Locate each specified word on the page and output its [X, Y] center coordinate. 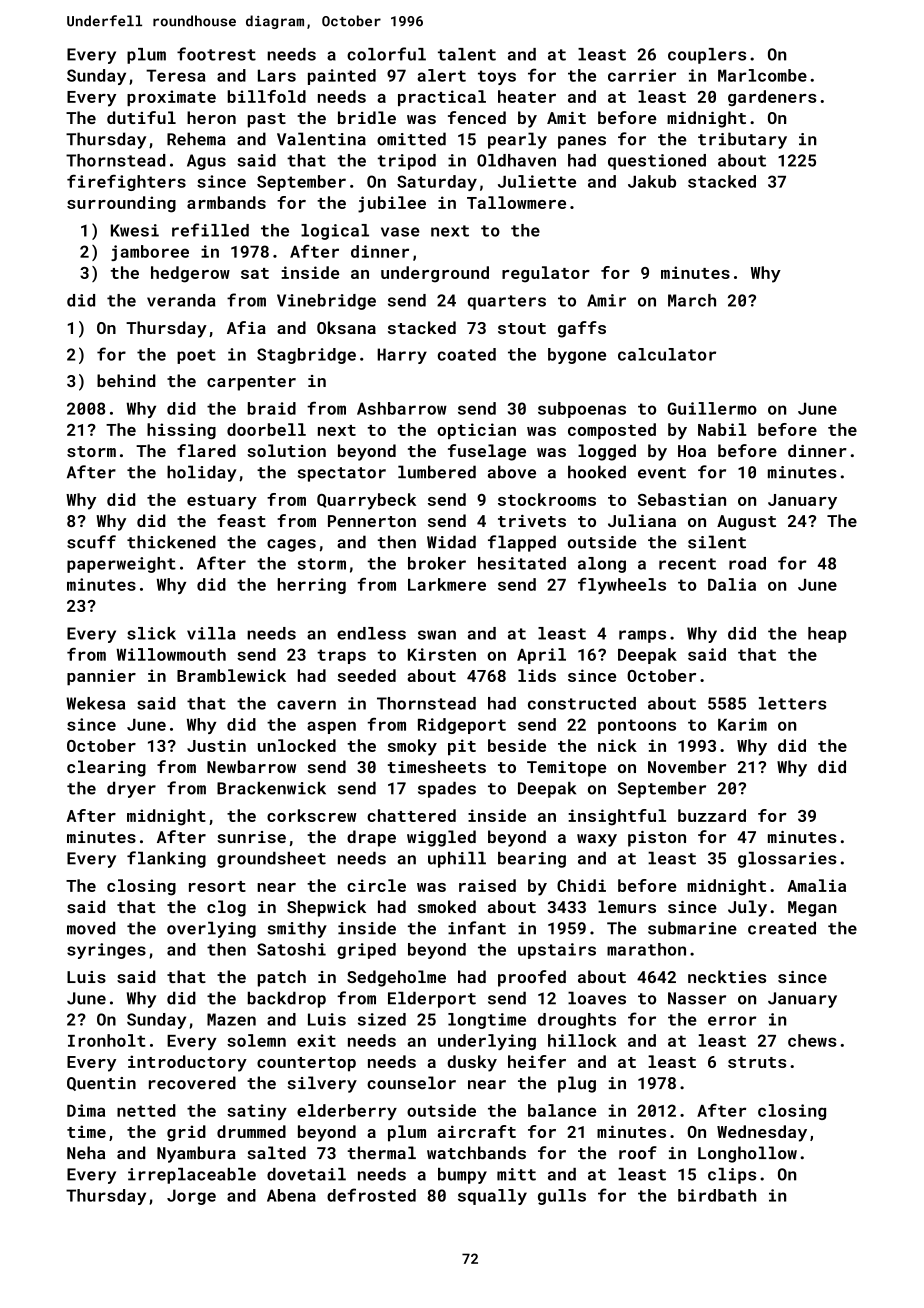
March [692, 300]
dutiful [141, 117]
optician [476, 431]
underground [435, 274]
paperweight [121, 565]
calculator [667, 354]
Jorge [191, 1197]
